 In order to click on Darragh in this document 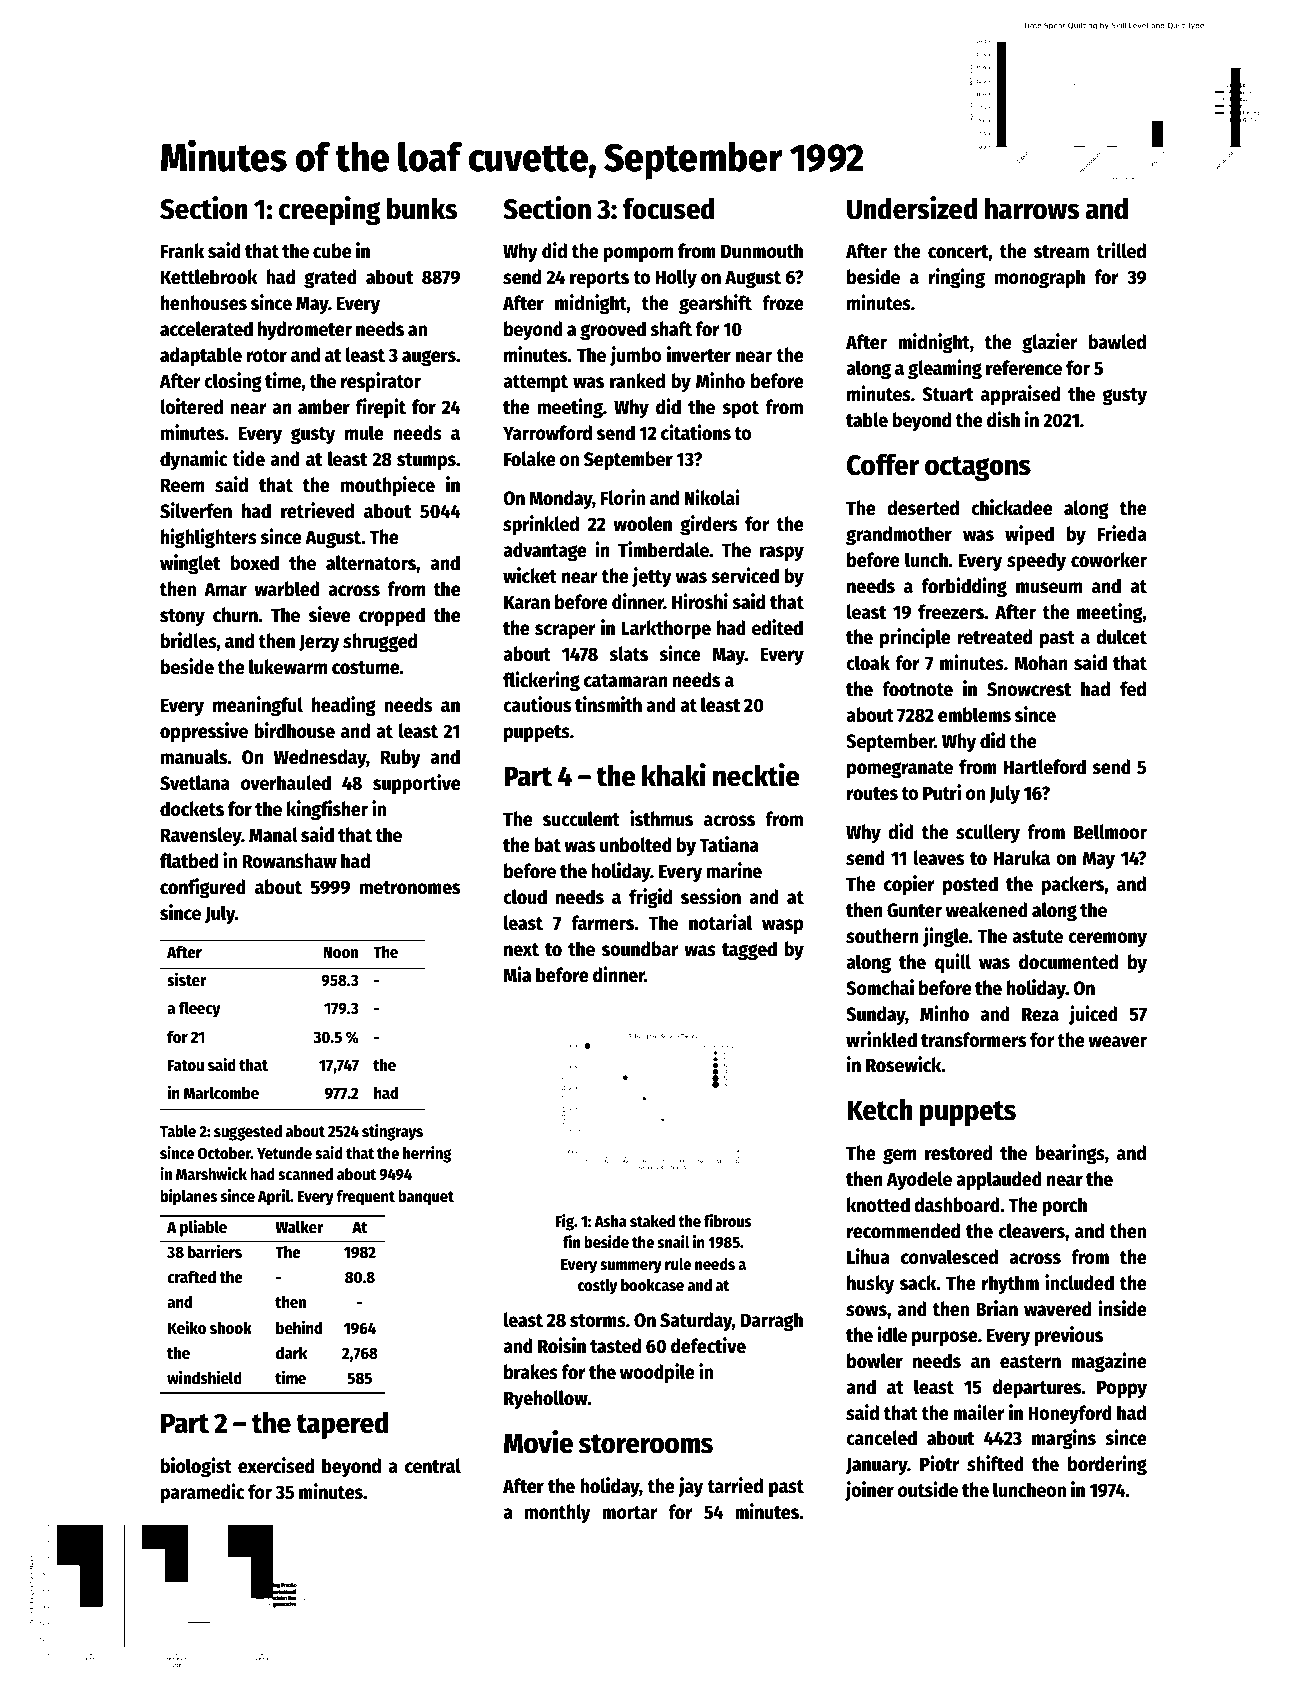, I will do `click(772, 1322)`.
